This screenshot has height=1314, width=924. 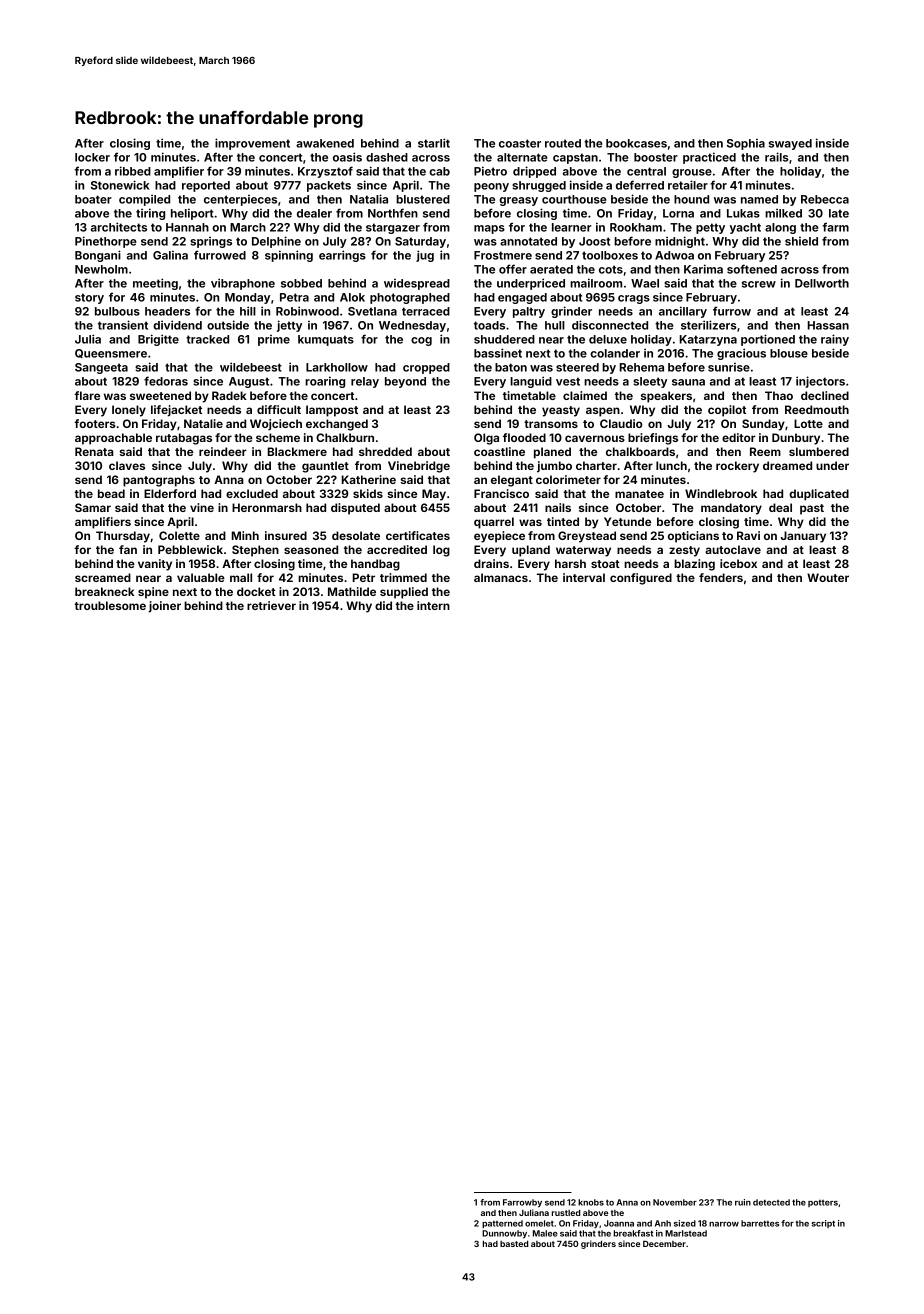 What do you see at coordinates (522, 1203) in the screenshot?
I see `Farrowby` at bounding box center [522, 1203].
